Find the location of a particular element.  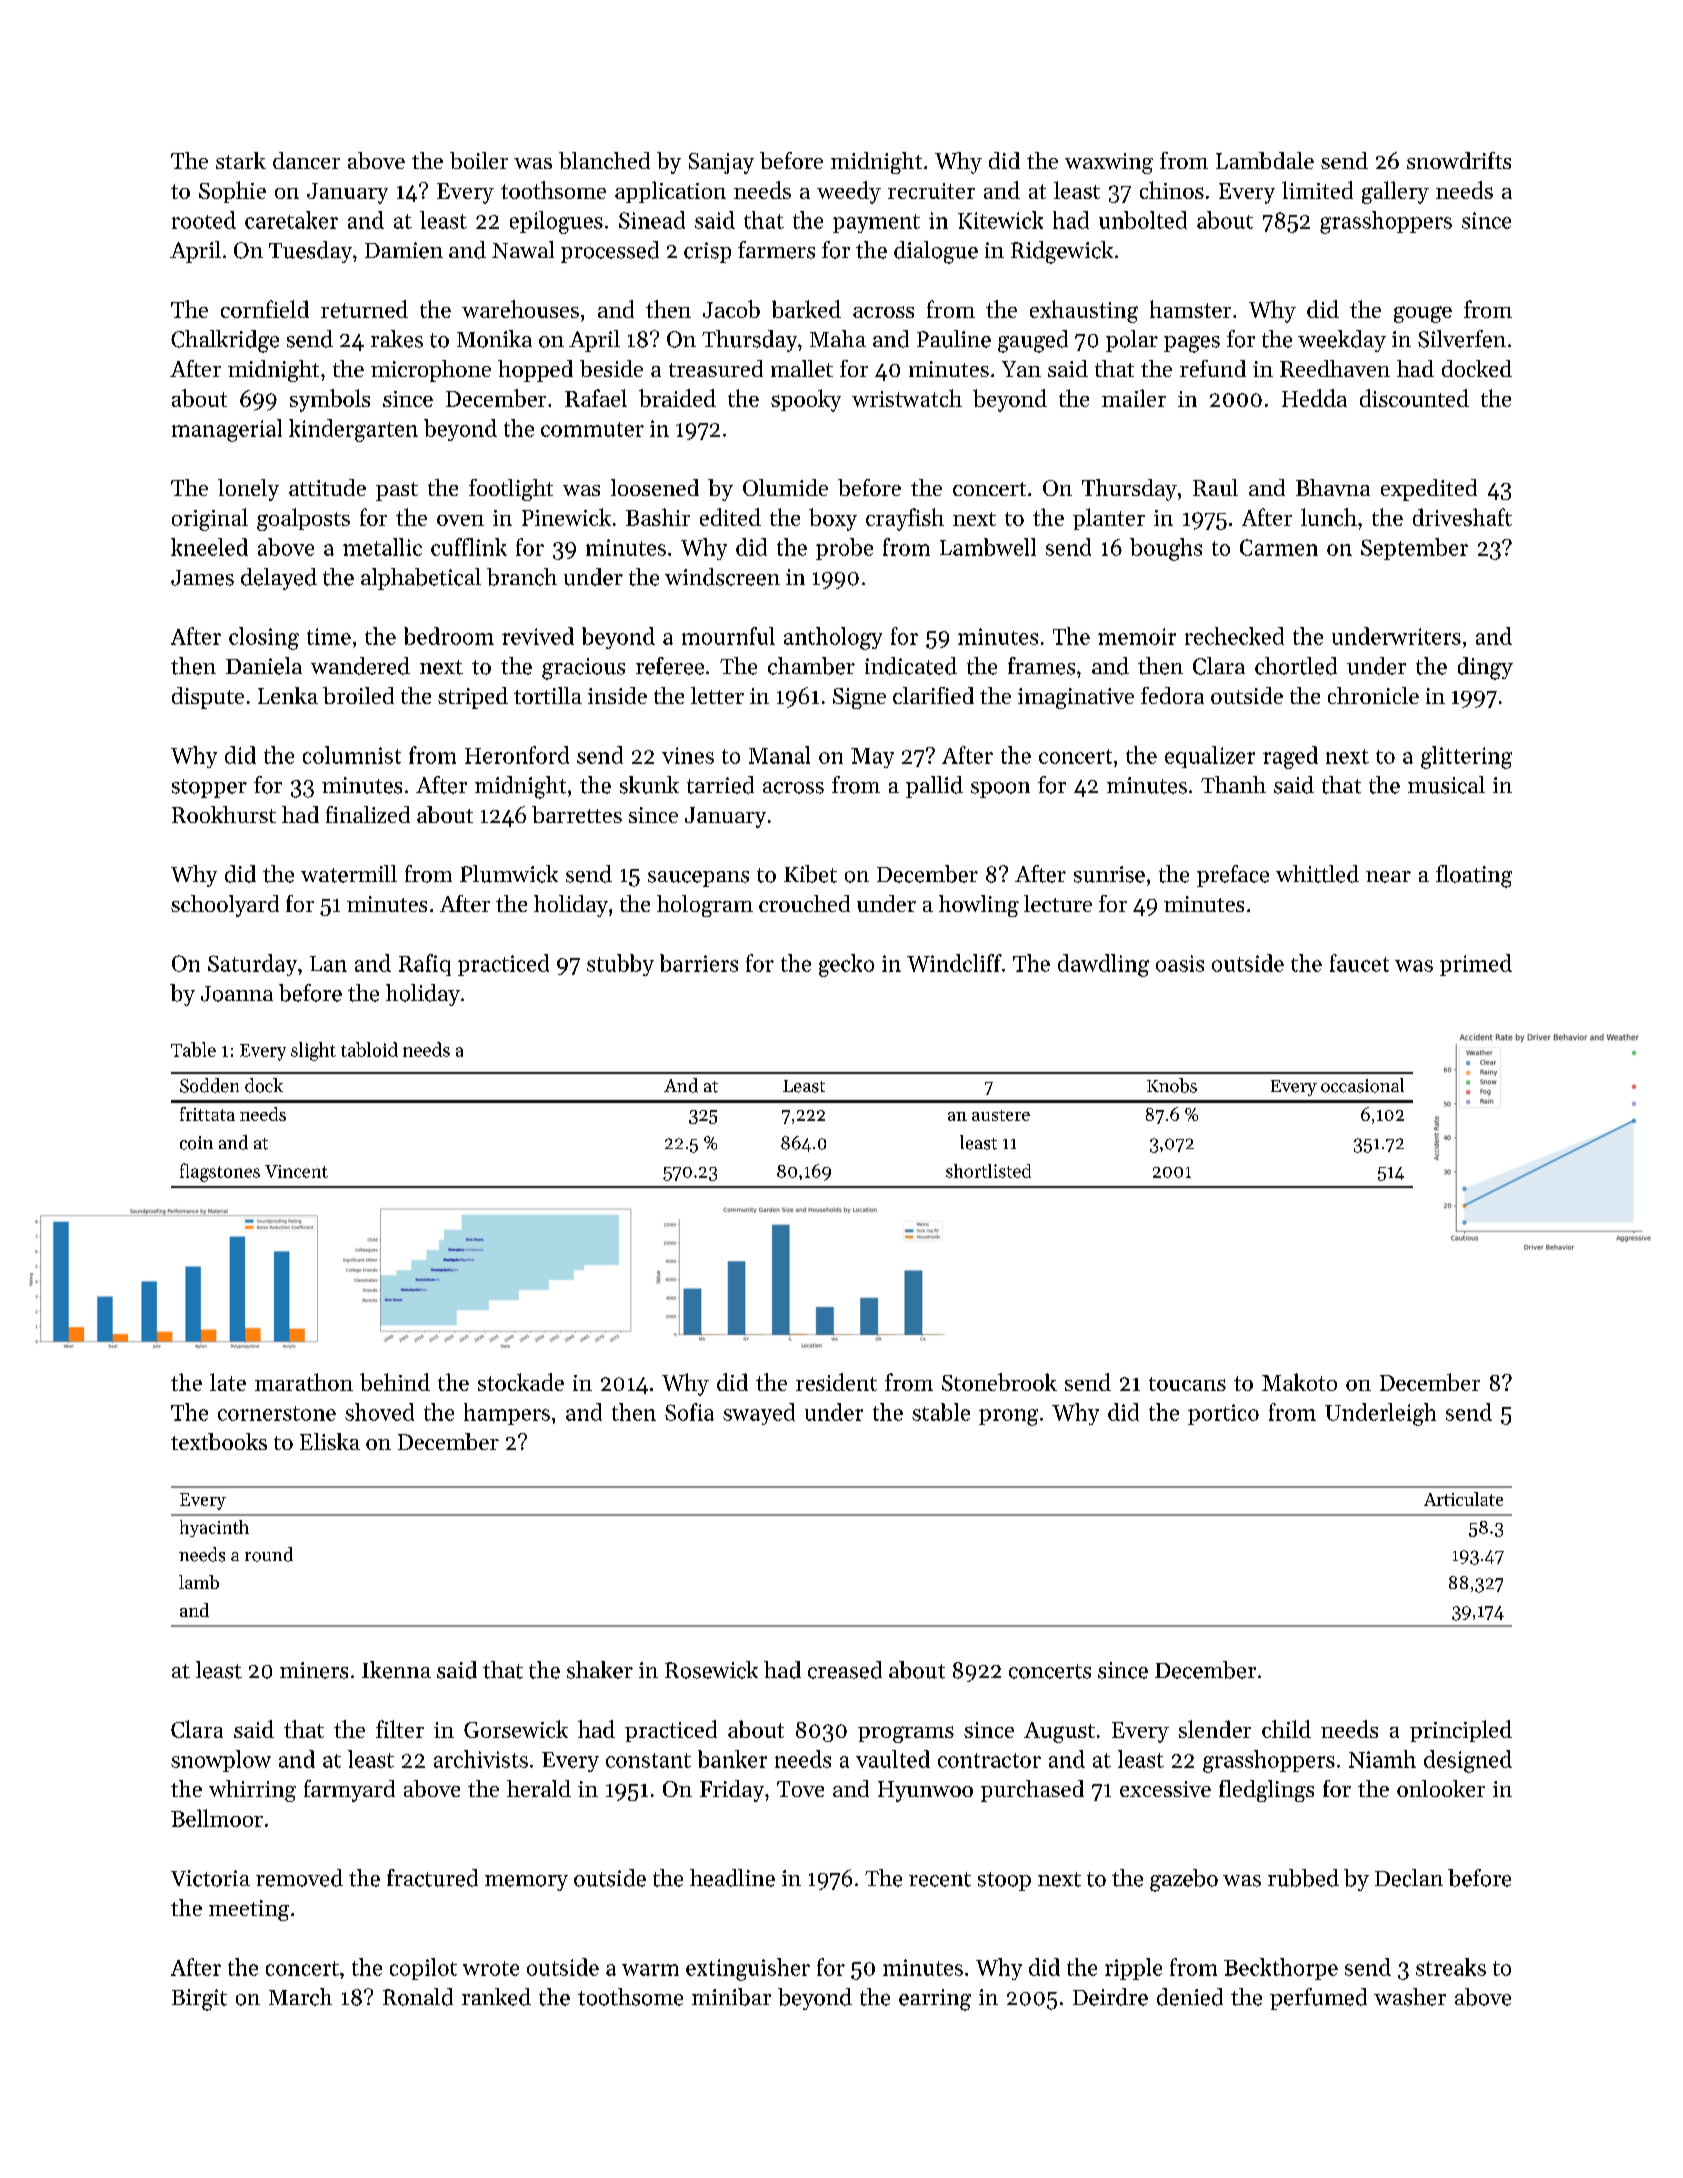

earring is located at coordinates (935, 2000).
